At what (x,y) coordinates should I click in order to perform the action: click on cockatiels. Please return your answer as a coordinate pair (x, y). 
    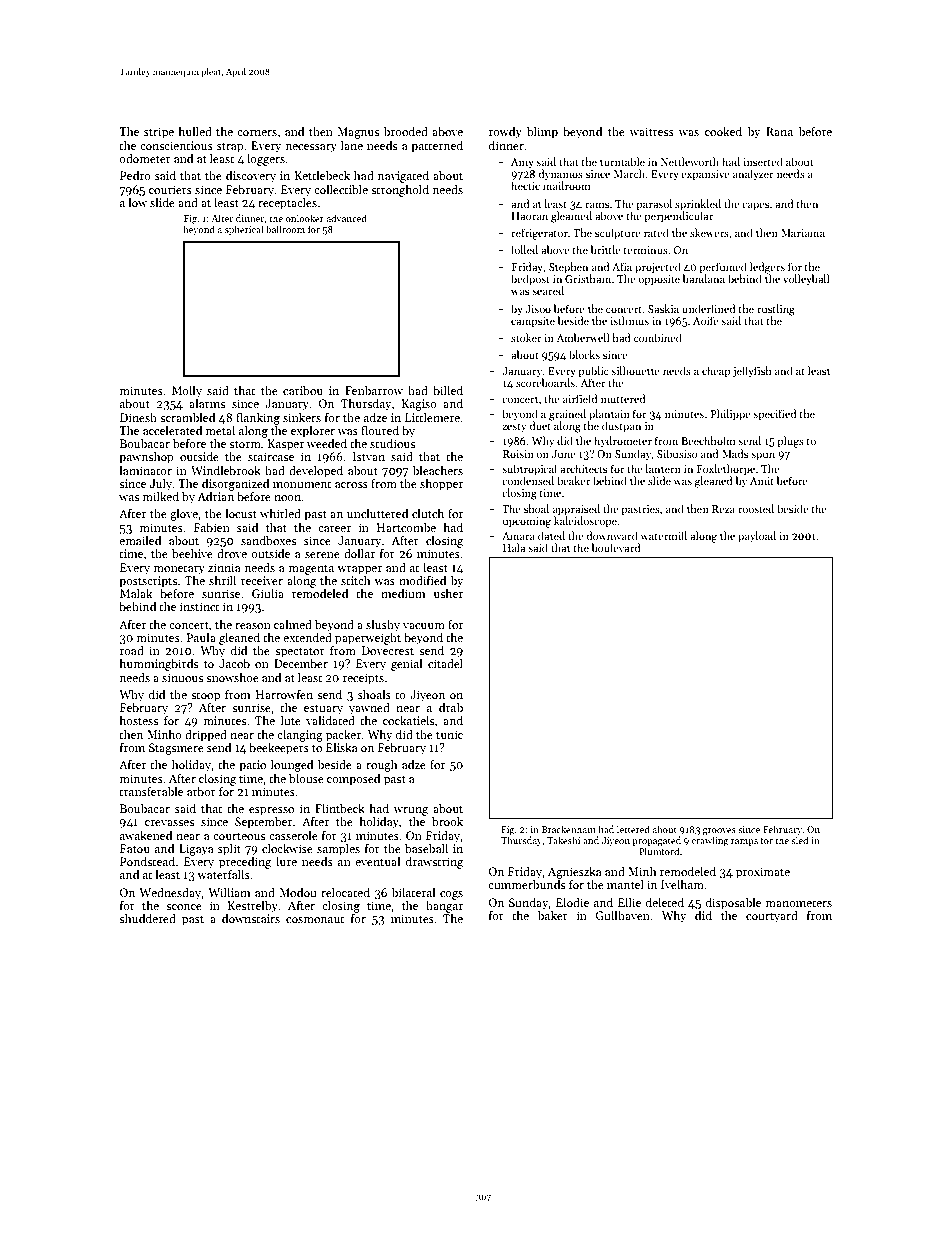
    Looking at the image, I should click on (408, 720).
